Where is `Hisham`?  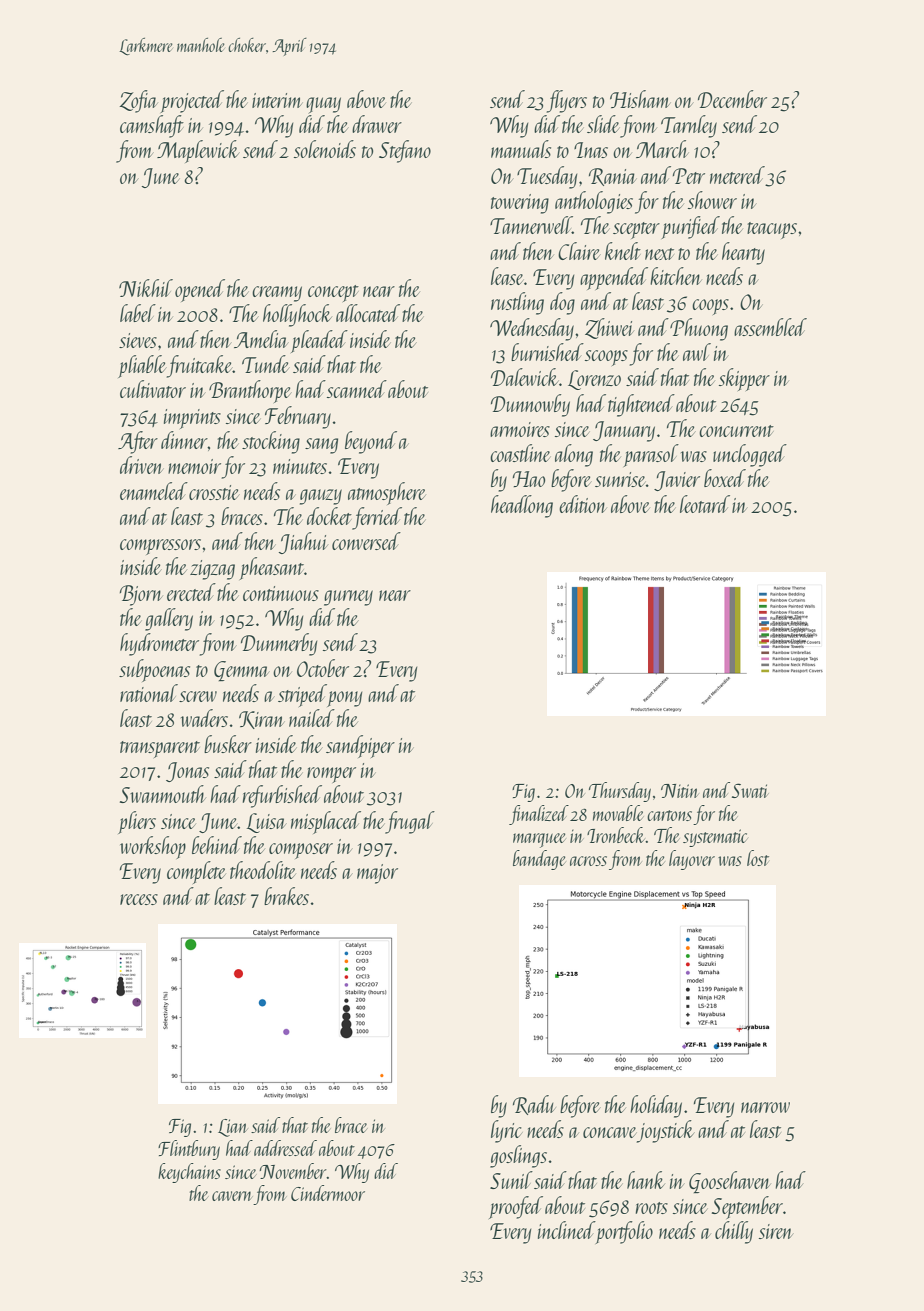 Hisham is located at coordinates (640, 99).
